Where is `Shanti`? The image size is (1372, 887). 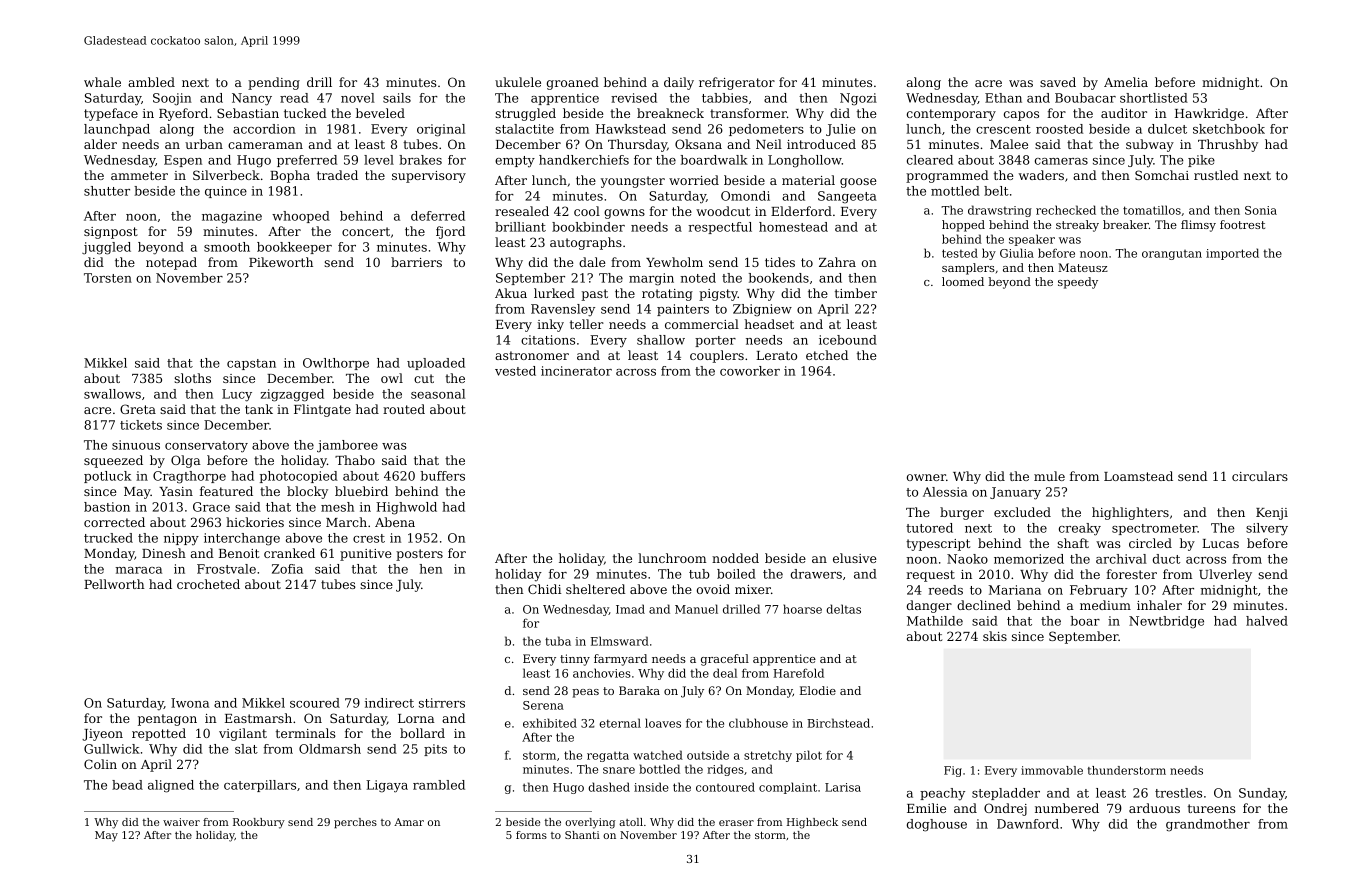 Shanti is located at coordinates (582, 835).
